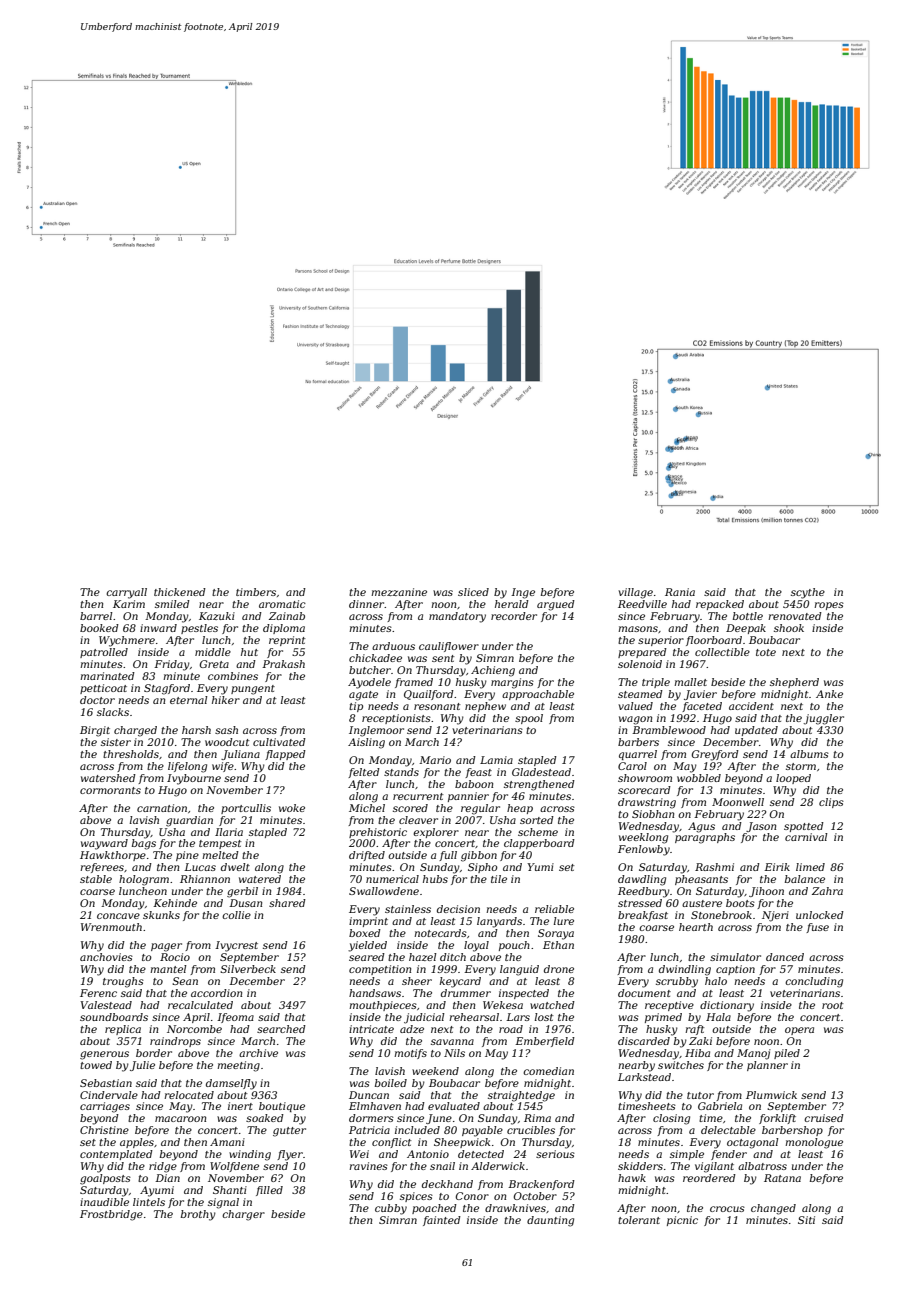 The width and height of the document is (924, 1308). I want to click on updated, so click(756, 731).
